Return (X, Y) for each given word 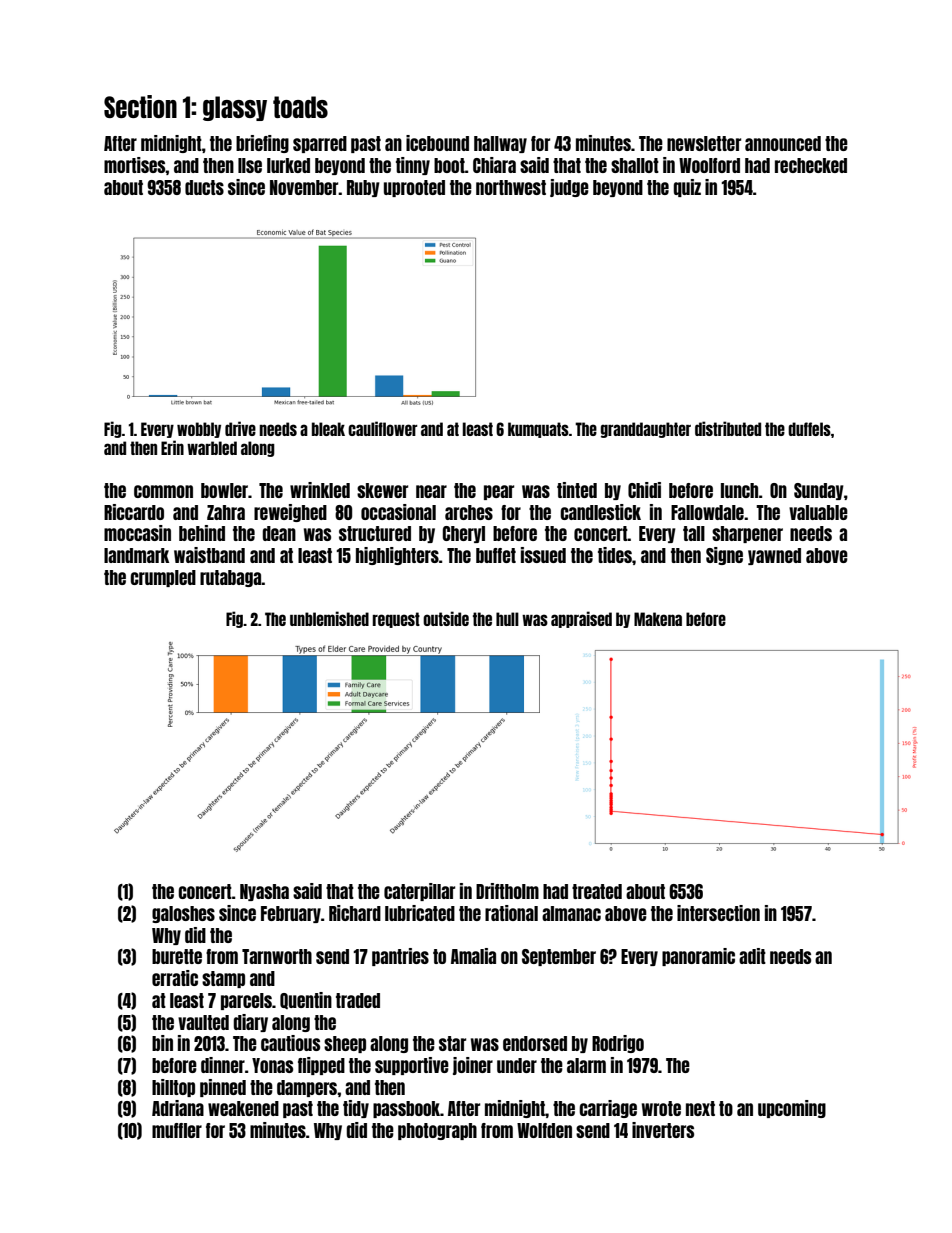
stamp (223, 979)
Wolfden (544, 1130)
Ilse (250, 165)
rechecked (811, 165)
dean (279, 533)
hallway (500, 144)
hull (507, 619)
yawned (774, 556)
